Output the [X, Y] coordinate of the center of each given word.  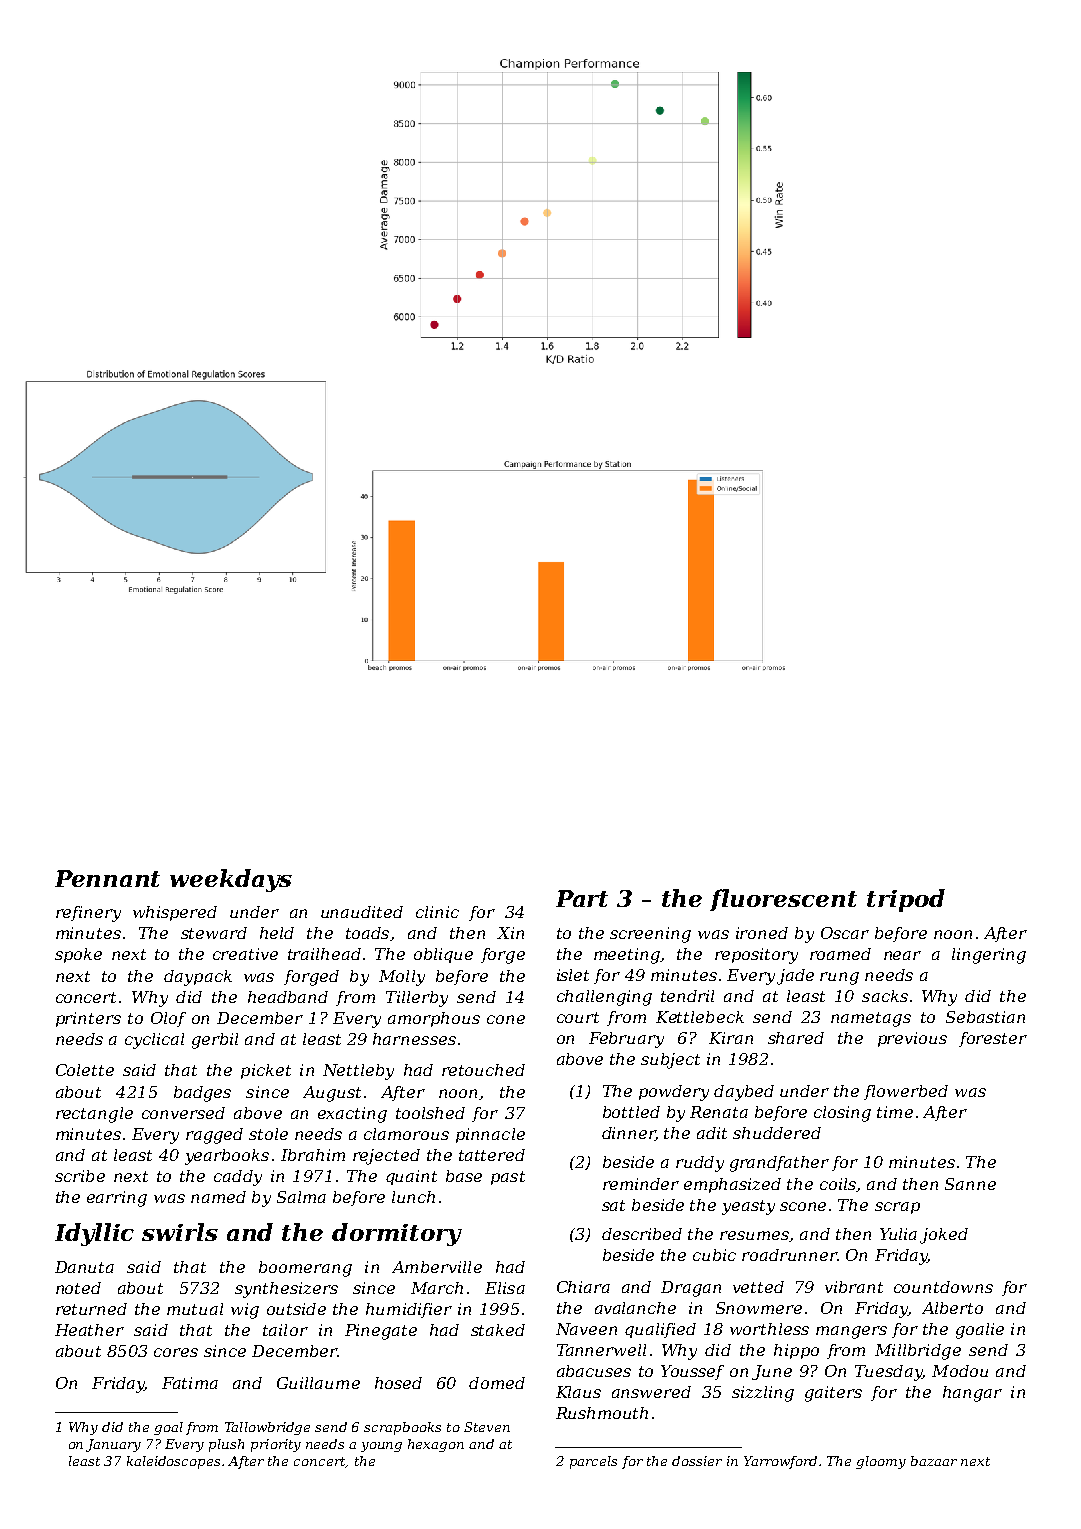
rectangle [94, 1115]
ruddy [700, 1164]
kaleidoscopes [173, 1462]
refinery [88, 914]
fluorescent [783, 900]
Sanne [970, 1184]
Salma [301, 1197]
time [895, 1112]
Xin [510, 933]
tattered [492, 1155]
